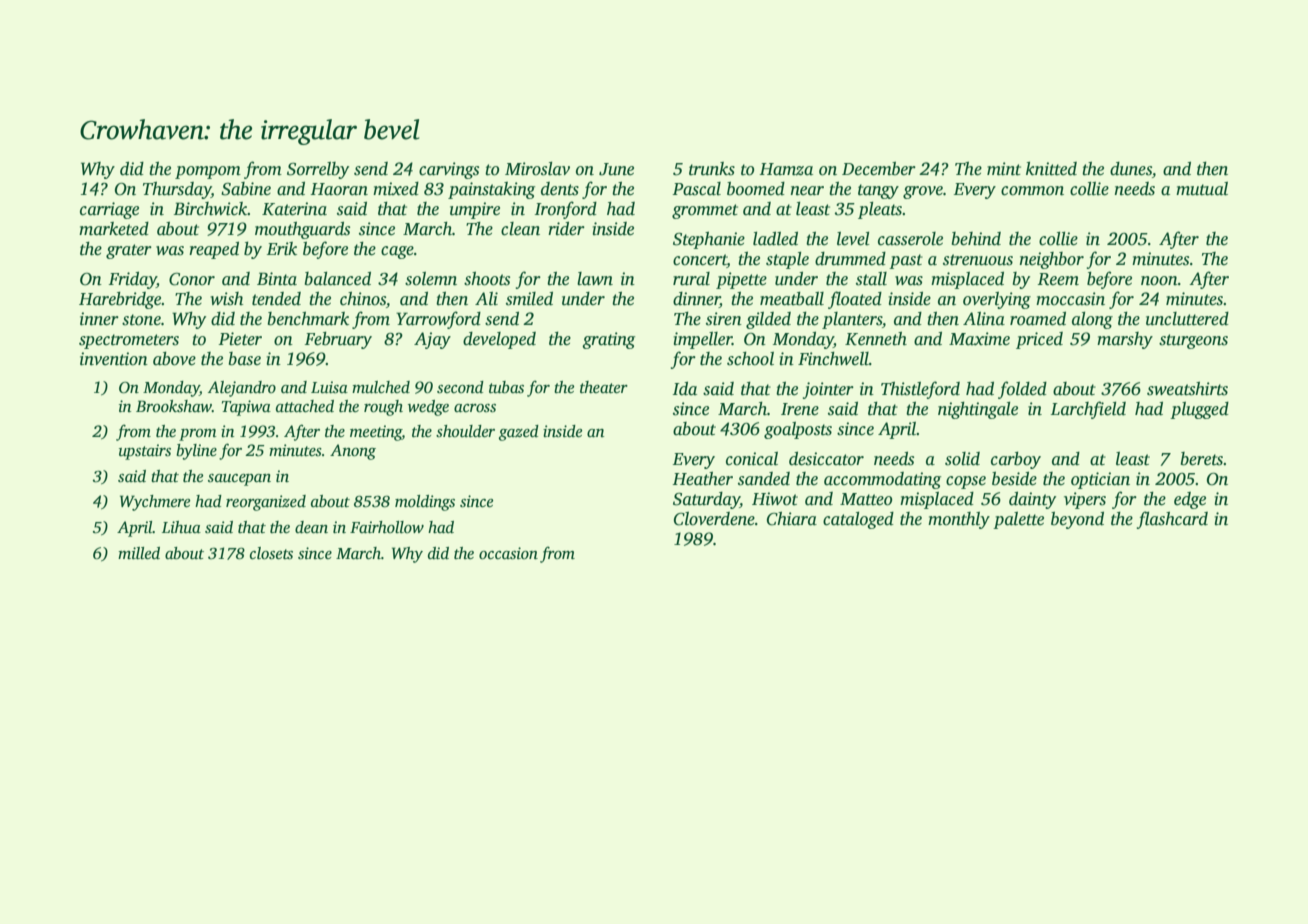 This image has width=1308, height=924. Describe the element at coordinates (565, 210) in the image. I see `Ironford` at that location.
